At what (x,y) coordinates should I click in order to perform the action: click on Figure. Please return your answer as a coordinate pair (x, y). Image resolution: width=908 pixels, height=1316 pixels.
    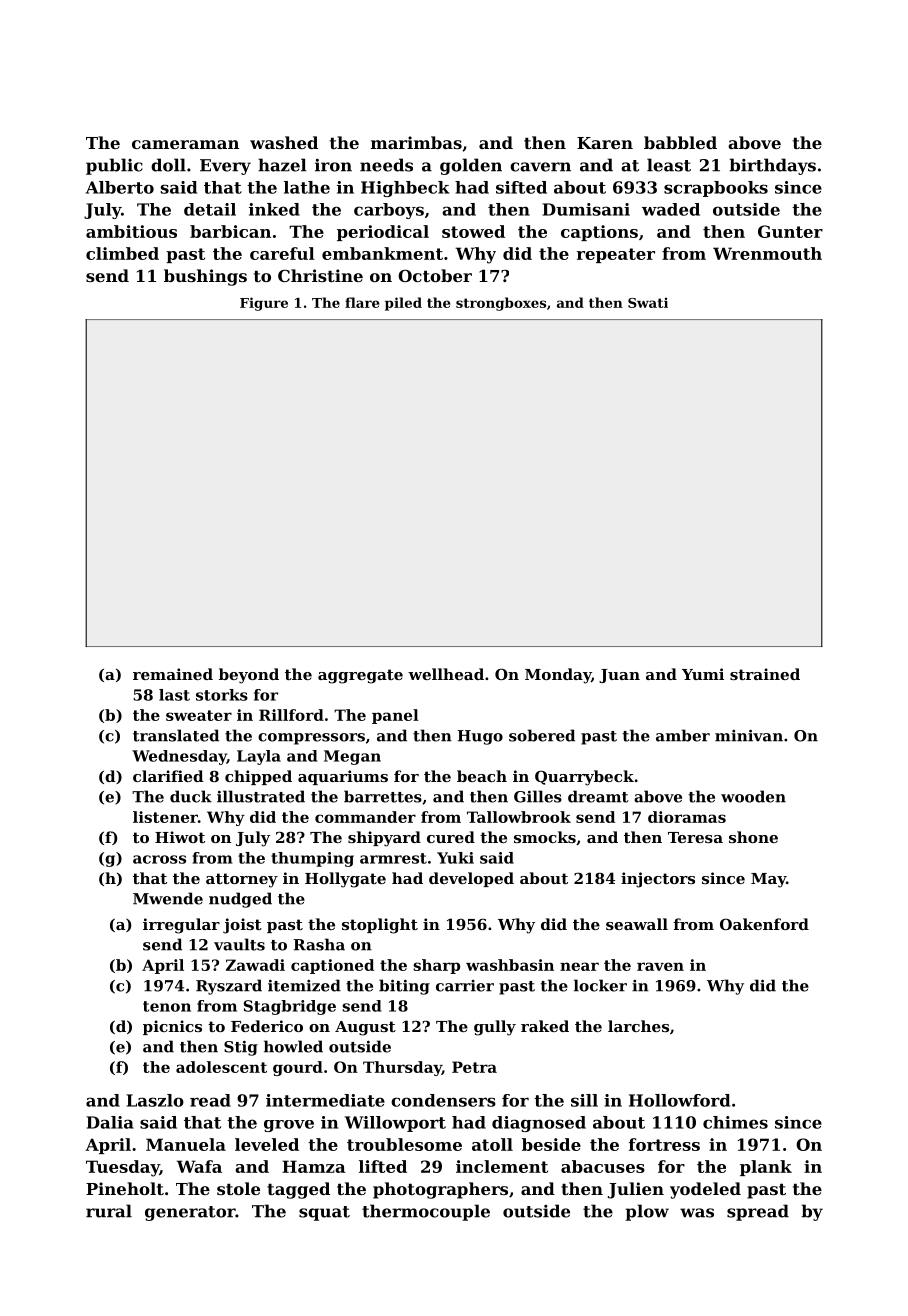
    Looking at the image, I should click on (264, 304).
